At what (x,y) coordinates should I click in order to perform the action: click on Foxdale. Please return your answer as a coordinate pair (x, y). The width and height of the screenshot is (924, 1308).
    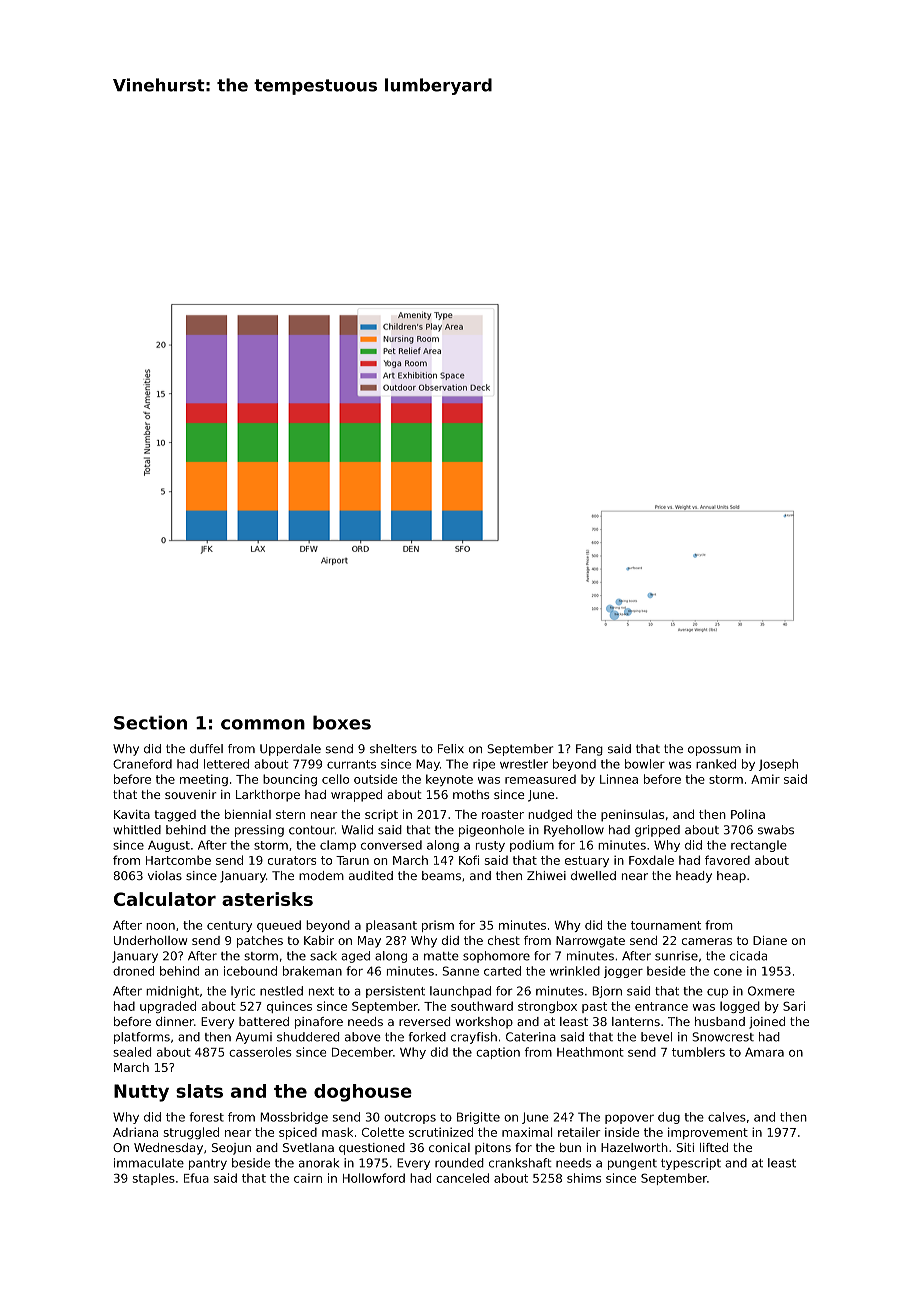
    Looking at the image, I should click on (651, 860).
